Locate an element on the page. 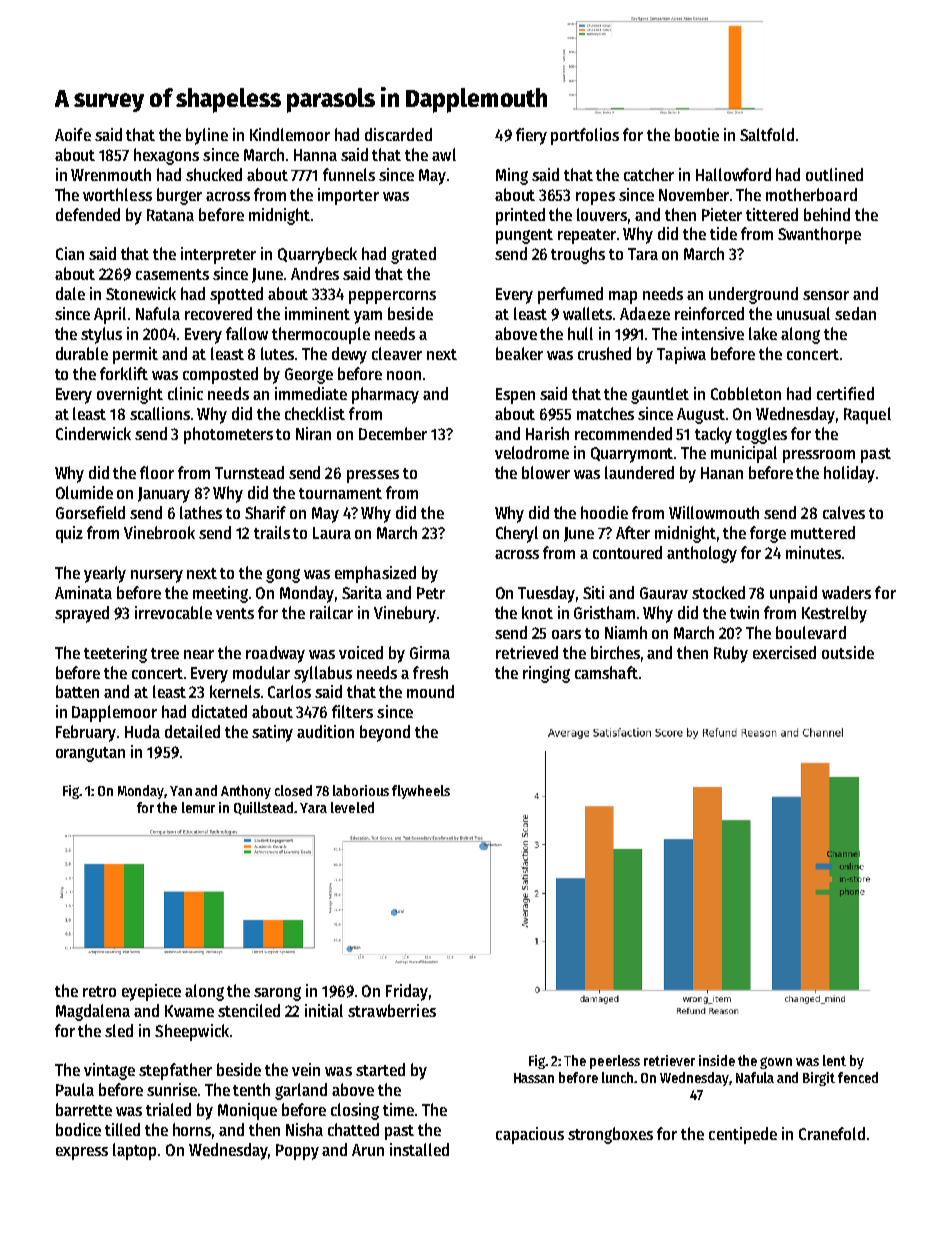 This page has height=1233, width=952. inside is located at coordinates (717, 1060).
